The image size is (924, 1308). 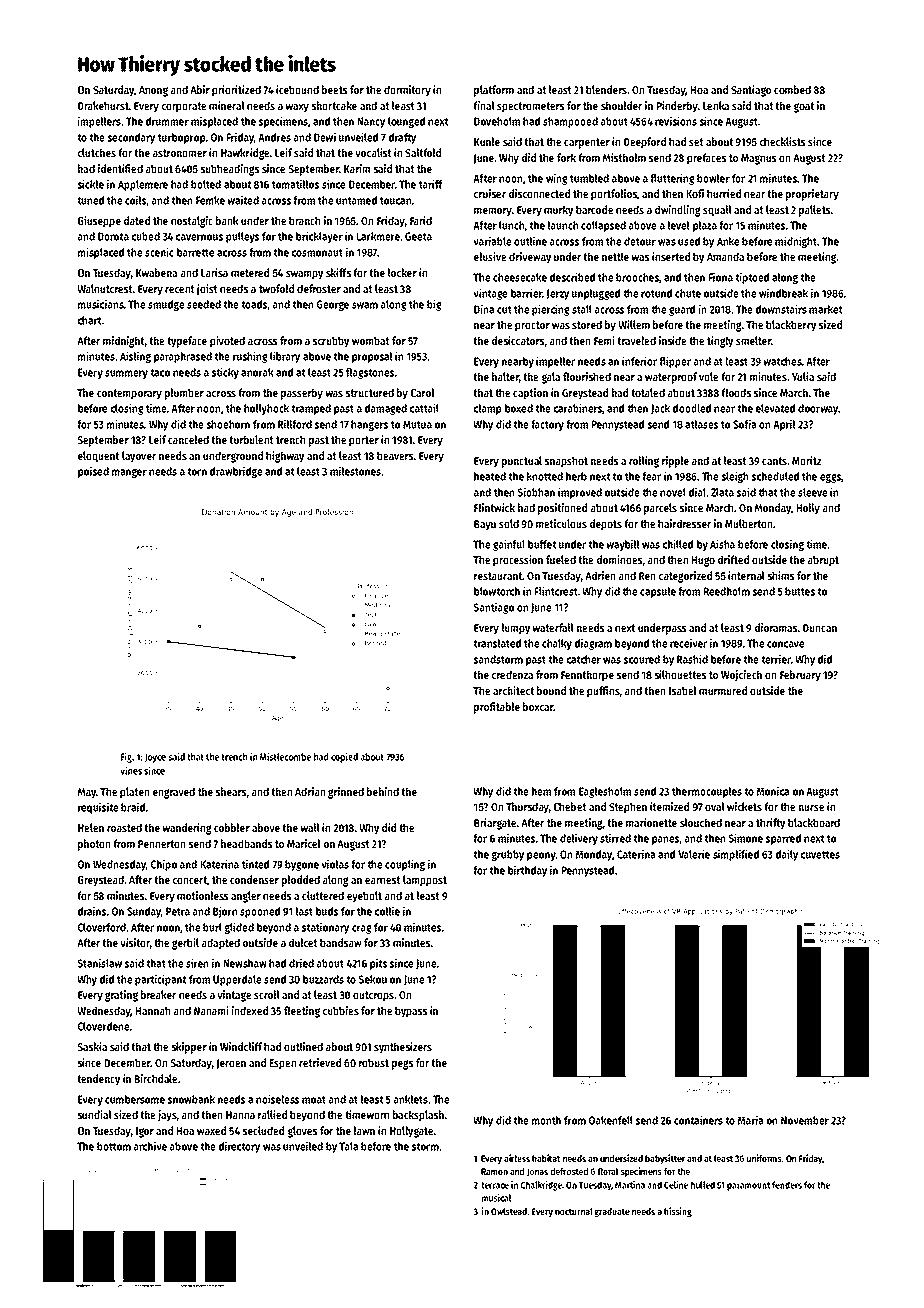 What do you see at coordinates (102, 927) in the page?
I see `Cloverford` at bounding box center [102, 927].
